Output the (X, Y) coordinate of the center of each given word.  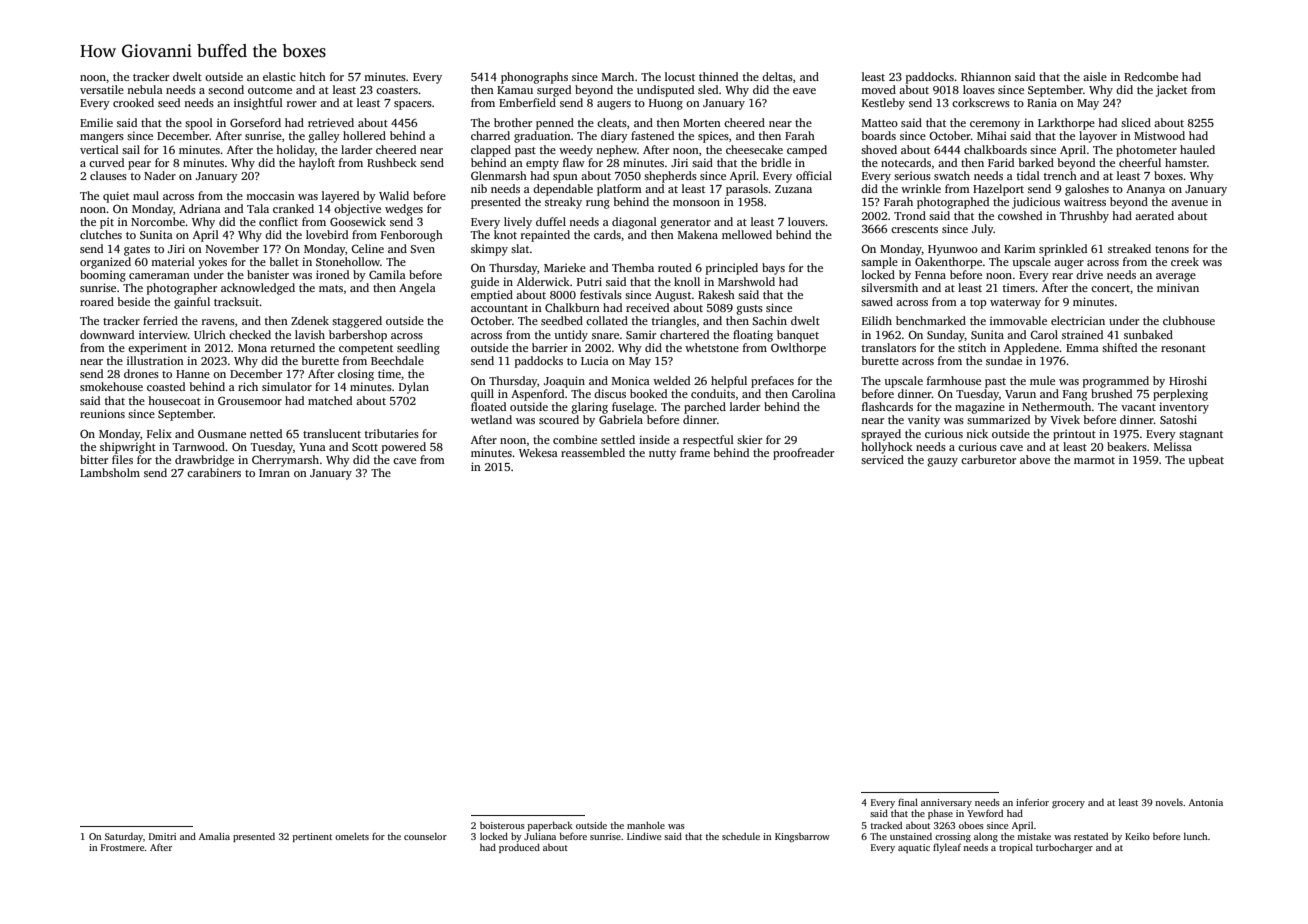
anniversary (946, 803)
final (908, 802)
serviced (882, 459)
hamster (1186, 162)
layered (340, 197)
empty (542, 165)
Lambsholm (110, 472)
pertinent (312, 837)
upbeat (1206, 461)
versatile (102, 89)
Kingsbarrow (802, 837)
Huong (666, 104)
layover (1098, 137)
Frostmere (123, 847)
